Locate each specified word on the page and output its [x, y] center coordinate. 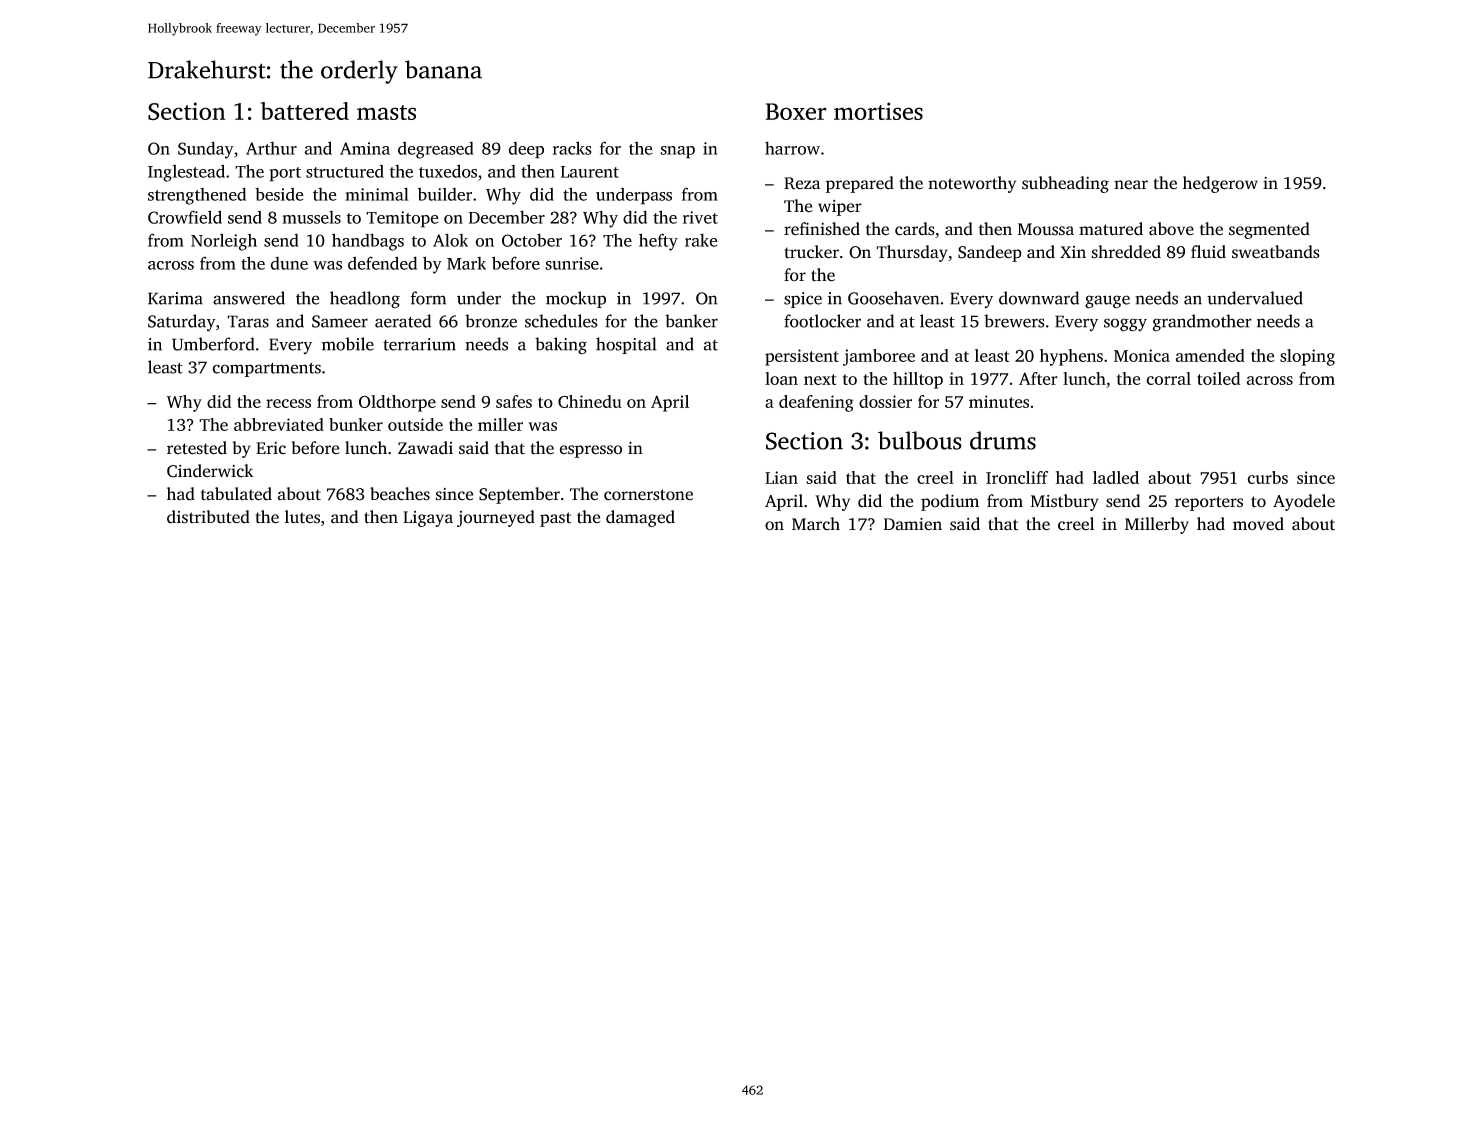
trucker [811, 252]
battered [304, 111]
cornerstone [648, 495]
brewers [1014, 321]
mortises [878, 111]
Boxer [796, 111]
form [428, 298]
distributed [208, 517]
